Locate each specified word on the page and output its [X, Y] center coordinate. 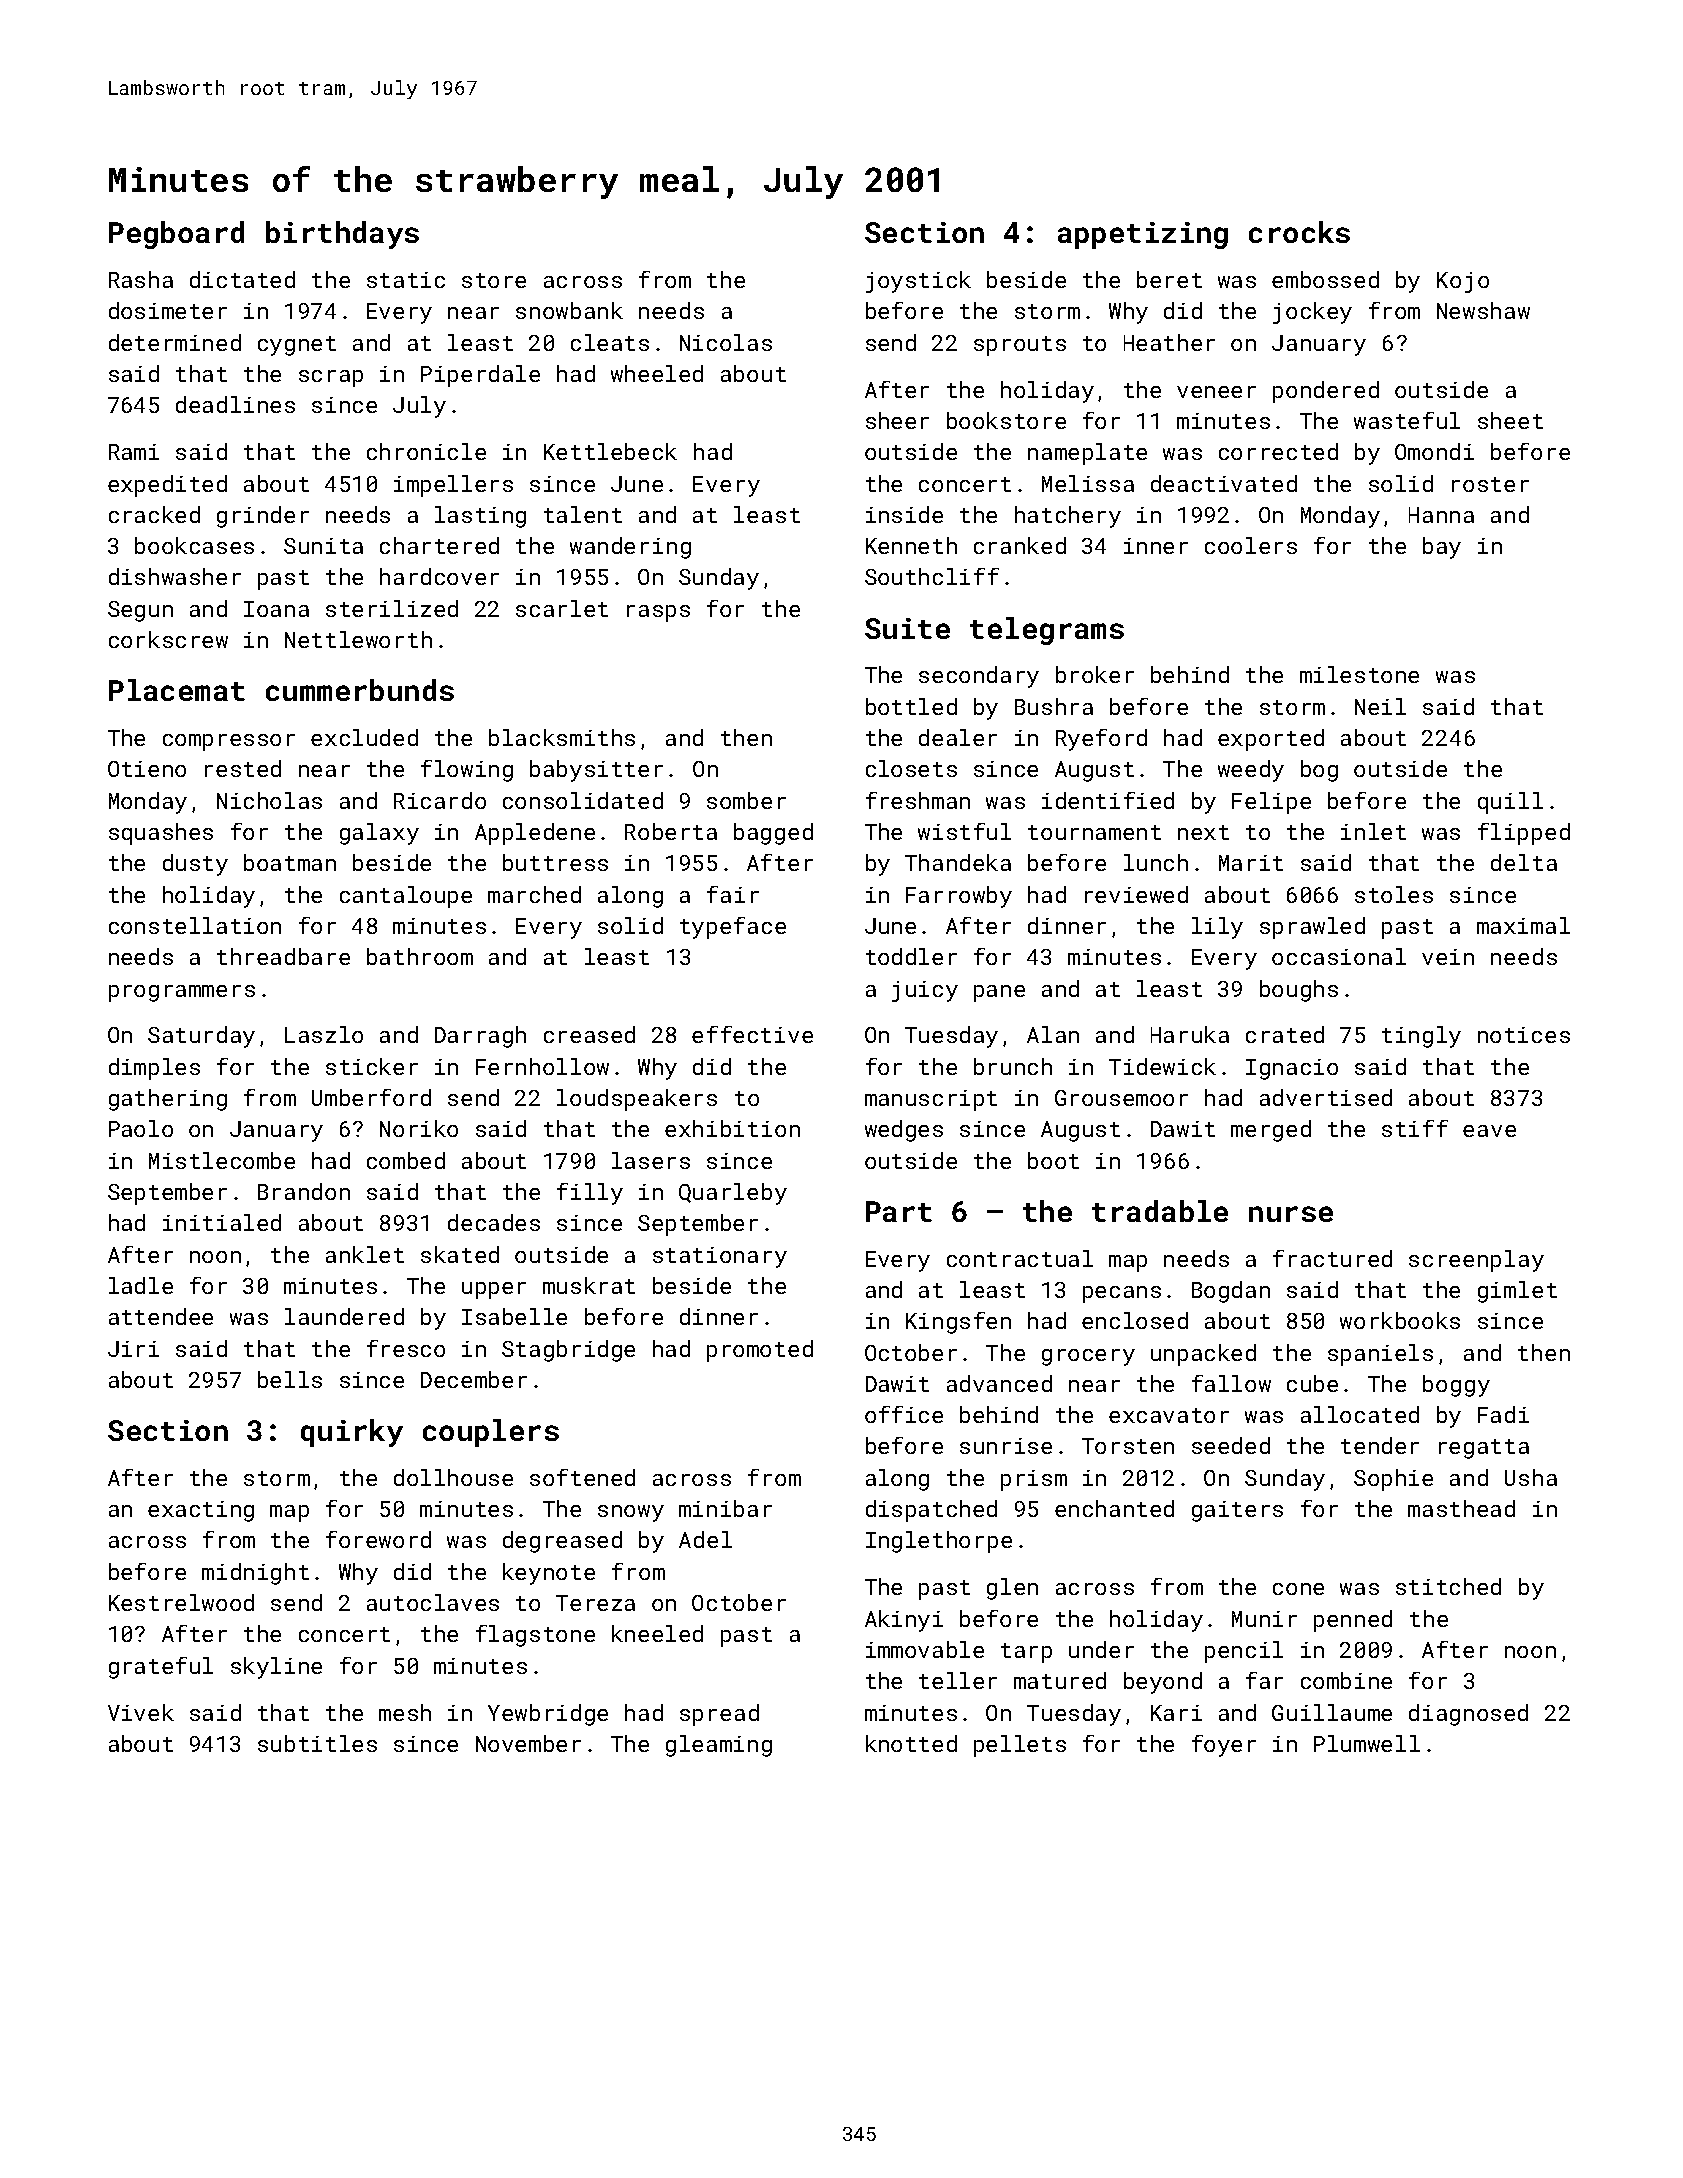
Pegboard [176, 235]
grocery [1088, 1357]
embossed [1325, 279]
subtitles [317, 1743]
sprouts [1020, 346]
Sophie [1393, 1480]
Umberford [371, 1097]
